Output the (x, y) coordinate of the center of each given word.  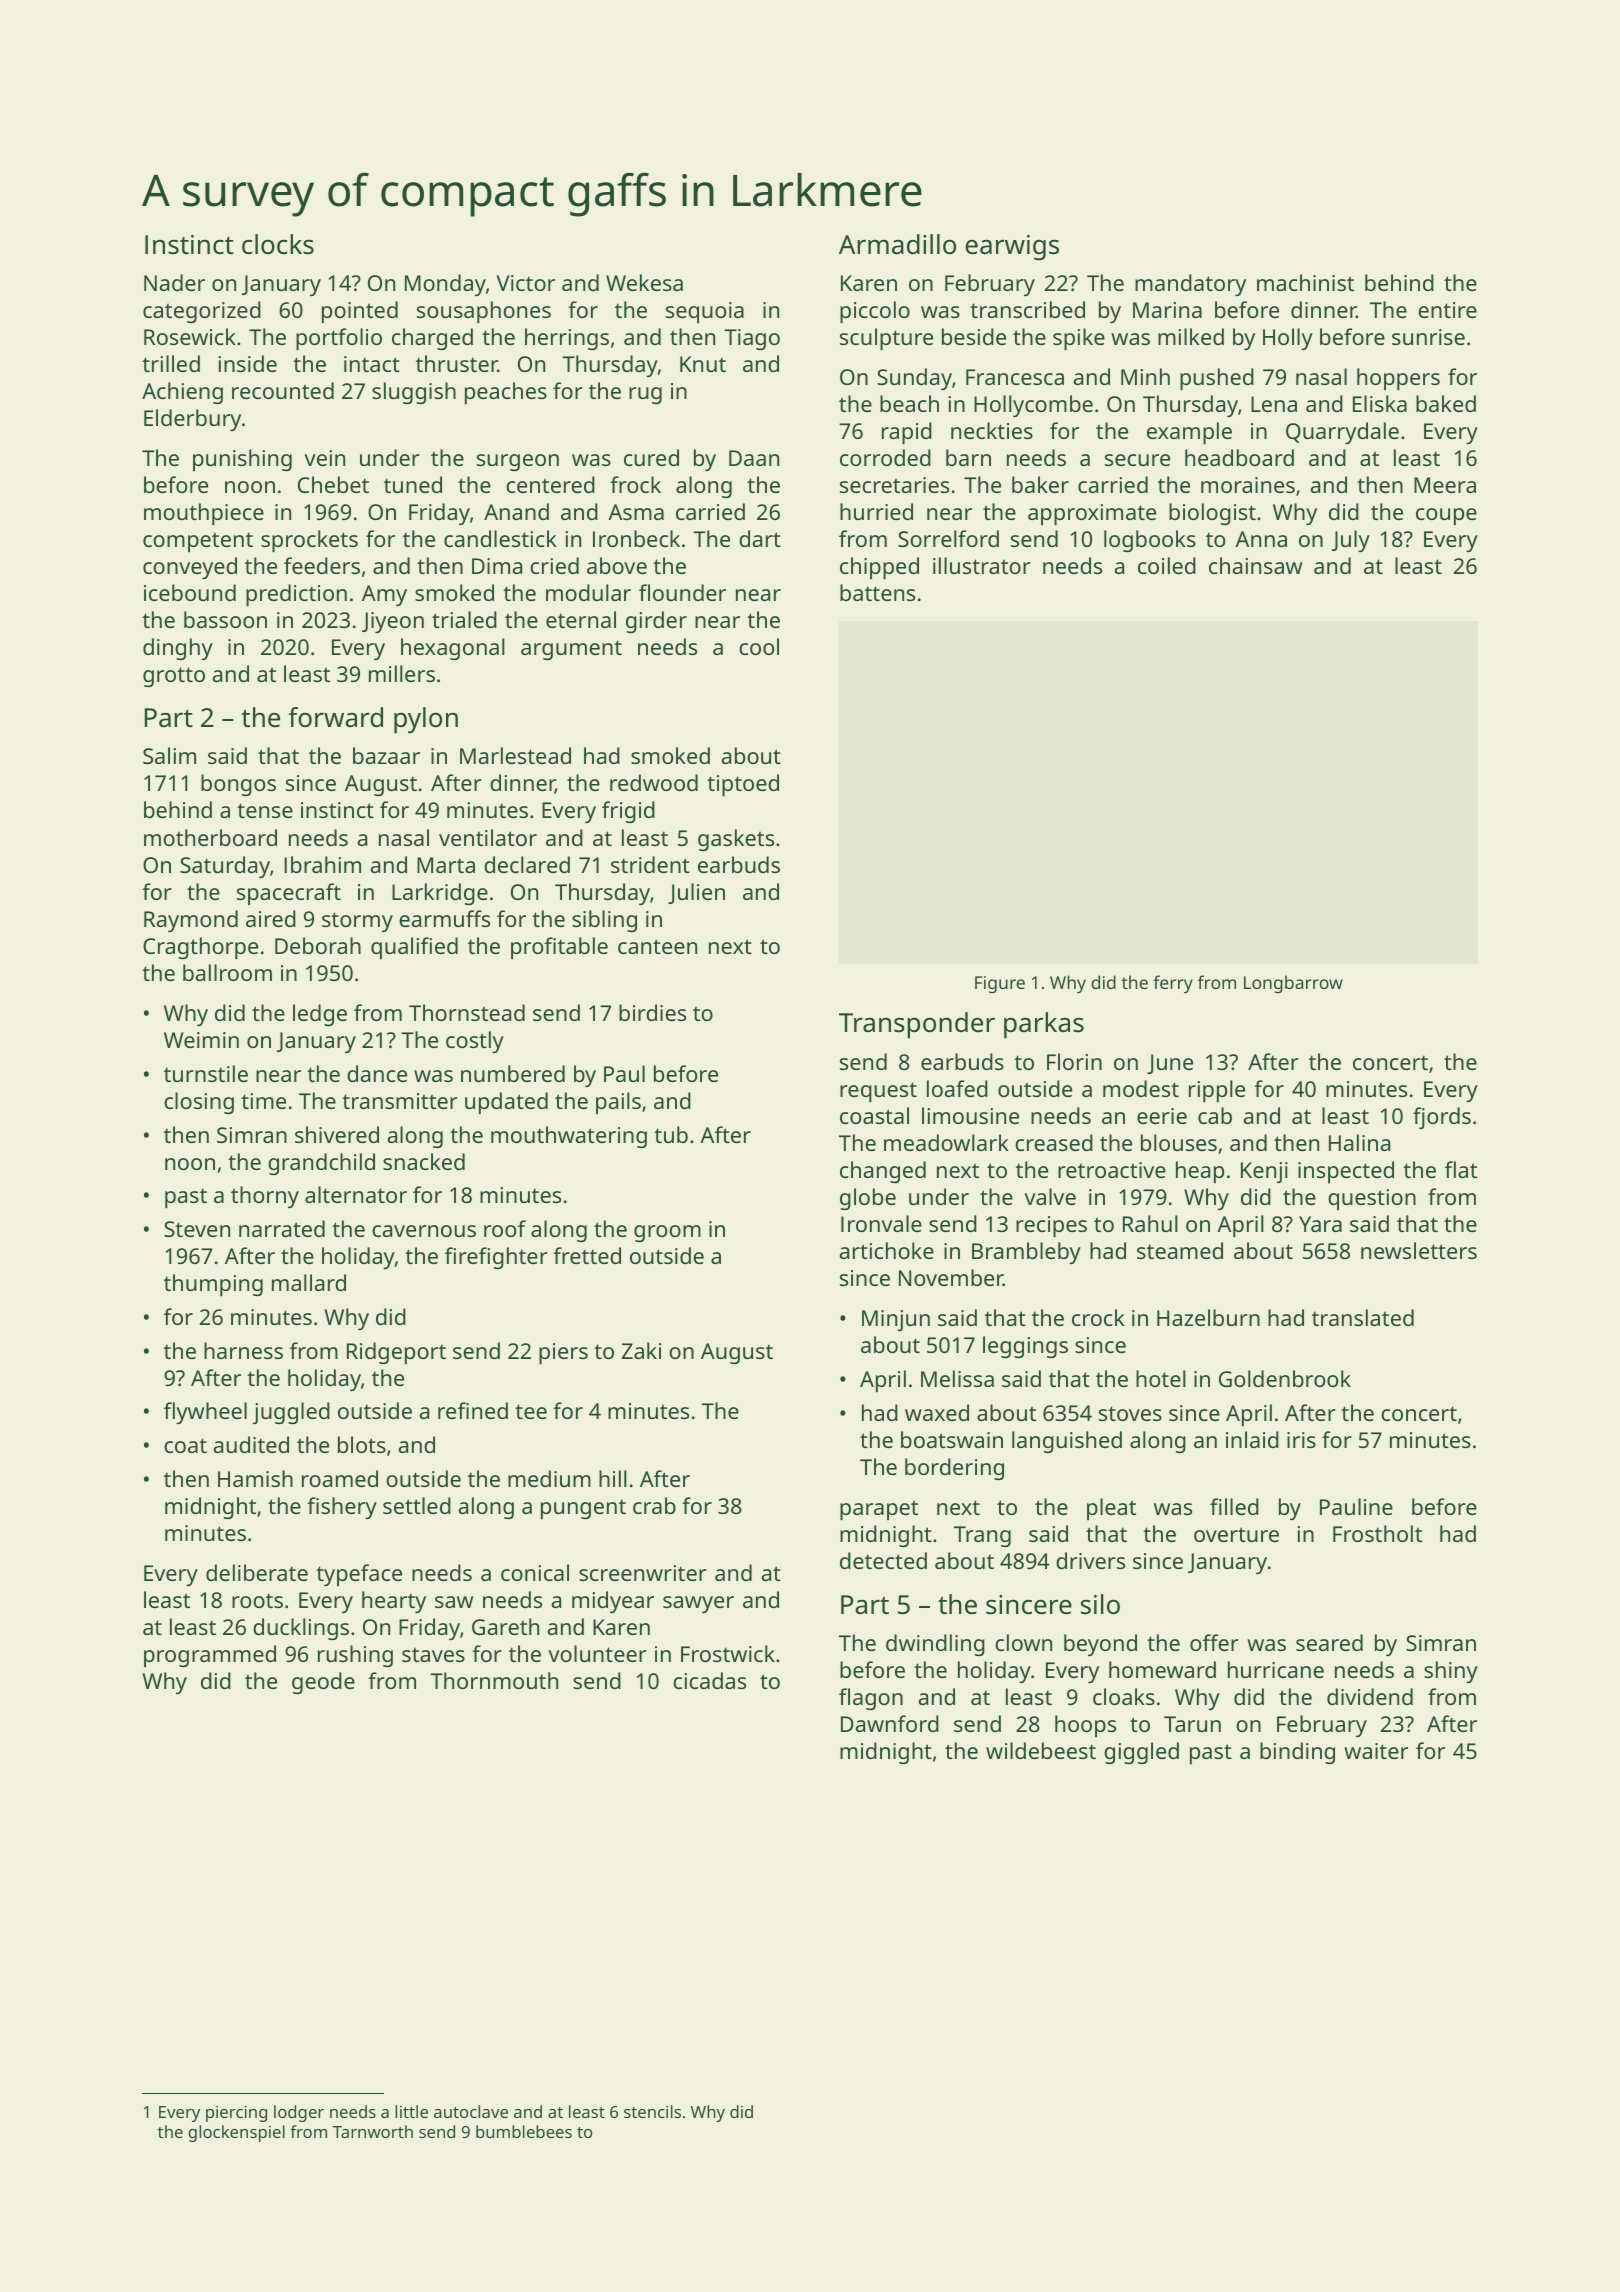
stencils (652, 2111)
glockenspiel (236, 2133)
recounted (283, 390)
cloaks (1124, 1696)
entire (1447, 310)
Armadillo (897, 244)
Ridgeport (396, 1353)
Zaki (641, 1350)
